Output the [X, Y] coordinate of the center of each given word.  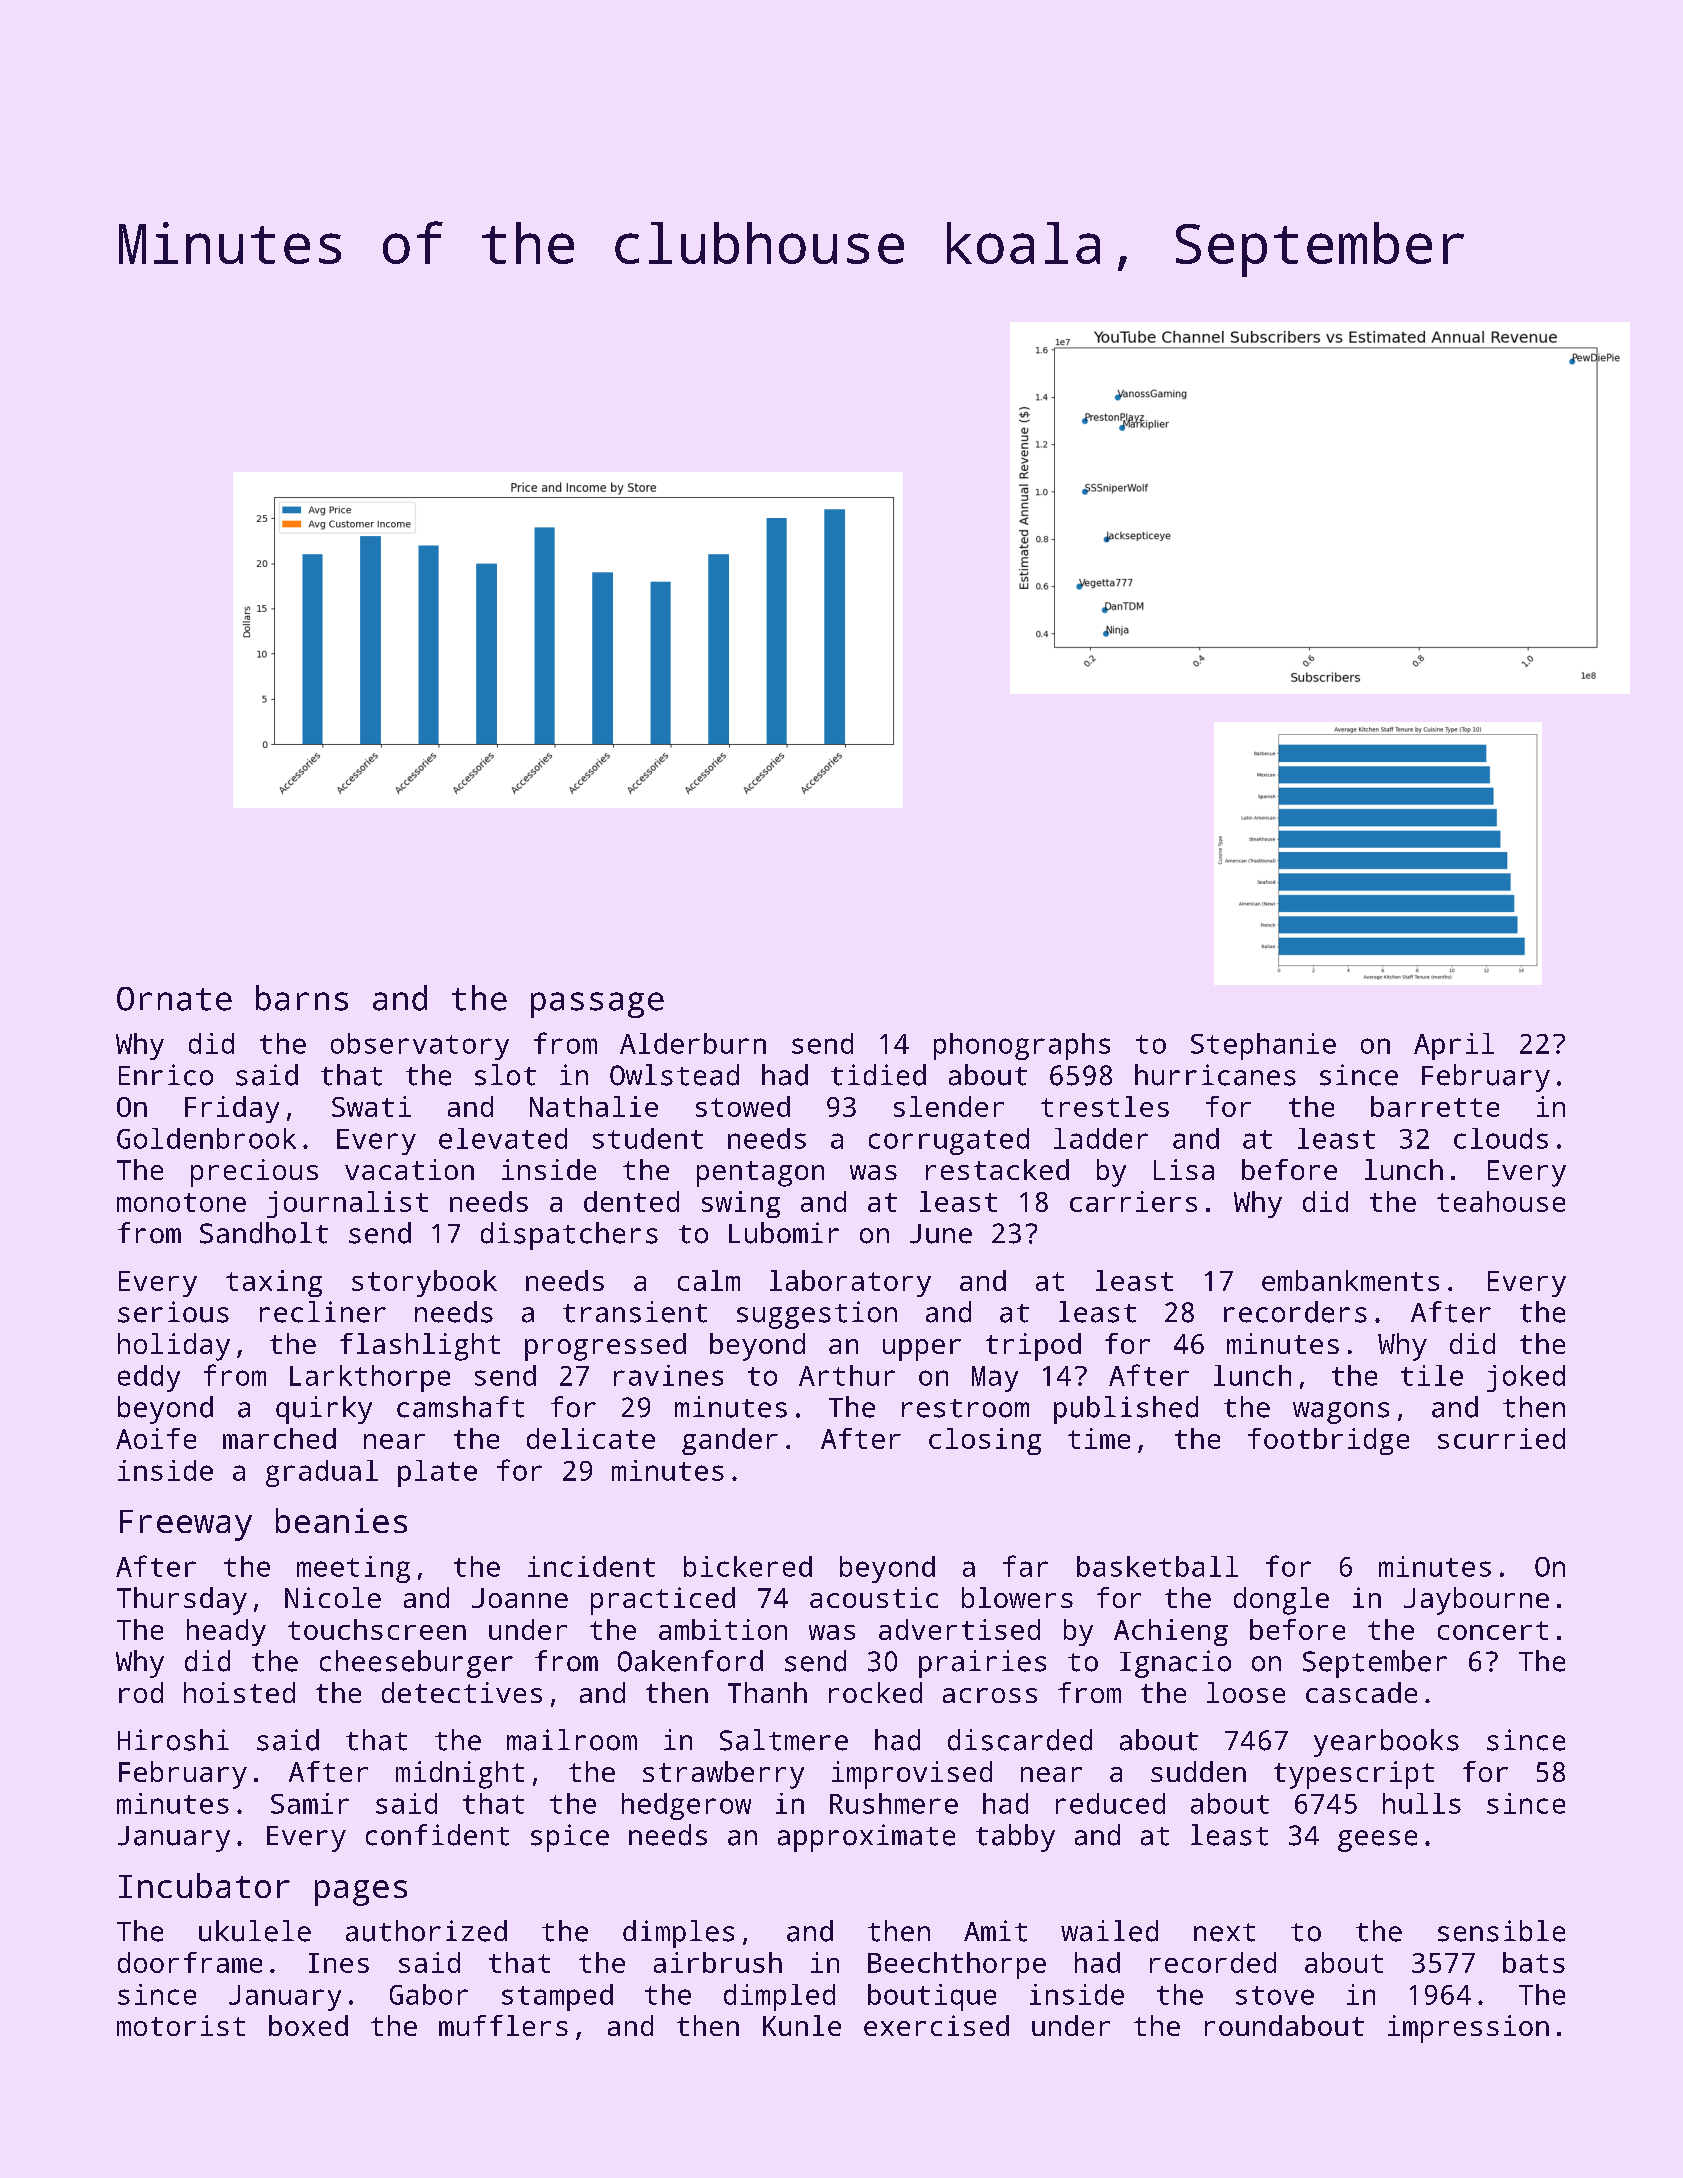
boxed [308, 2025]
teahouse [1501, 1201]
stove [1275, 1995]
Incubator [204, 1885]
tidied [878, 1075]
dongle [1281, 1601]
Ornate [174, 999]
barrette [1435, 1106]
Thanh [767, 1692]
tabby [1015, 1838]
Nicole [333, 1597]
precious [254, 1173]
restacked [997, 1169]
